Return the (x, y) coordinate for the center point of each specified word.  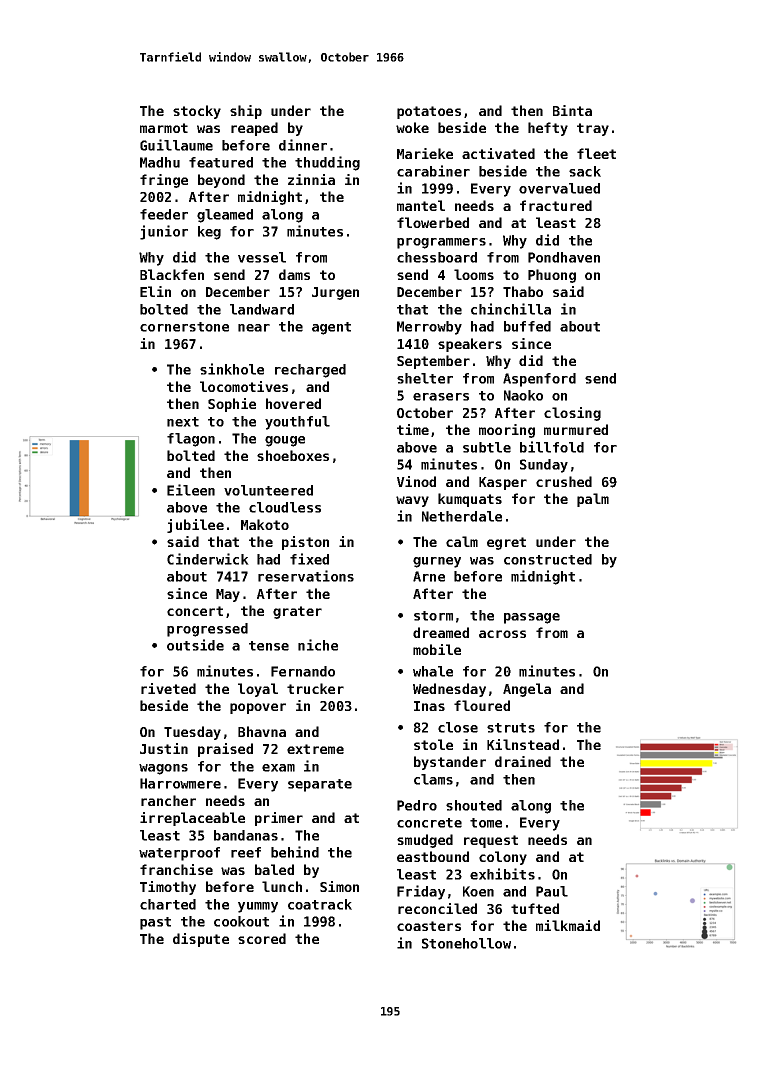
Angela (527, 690)
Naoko (523, 395)
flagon (191, 440)
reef (246, 852)
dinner (303, 145)
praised (225, 750)
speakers (470, 345)
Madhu (160, 162)
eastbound (433, 856)
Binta (572, 110)
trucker (315, 688)
